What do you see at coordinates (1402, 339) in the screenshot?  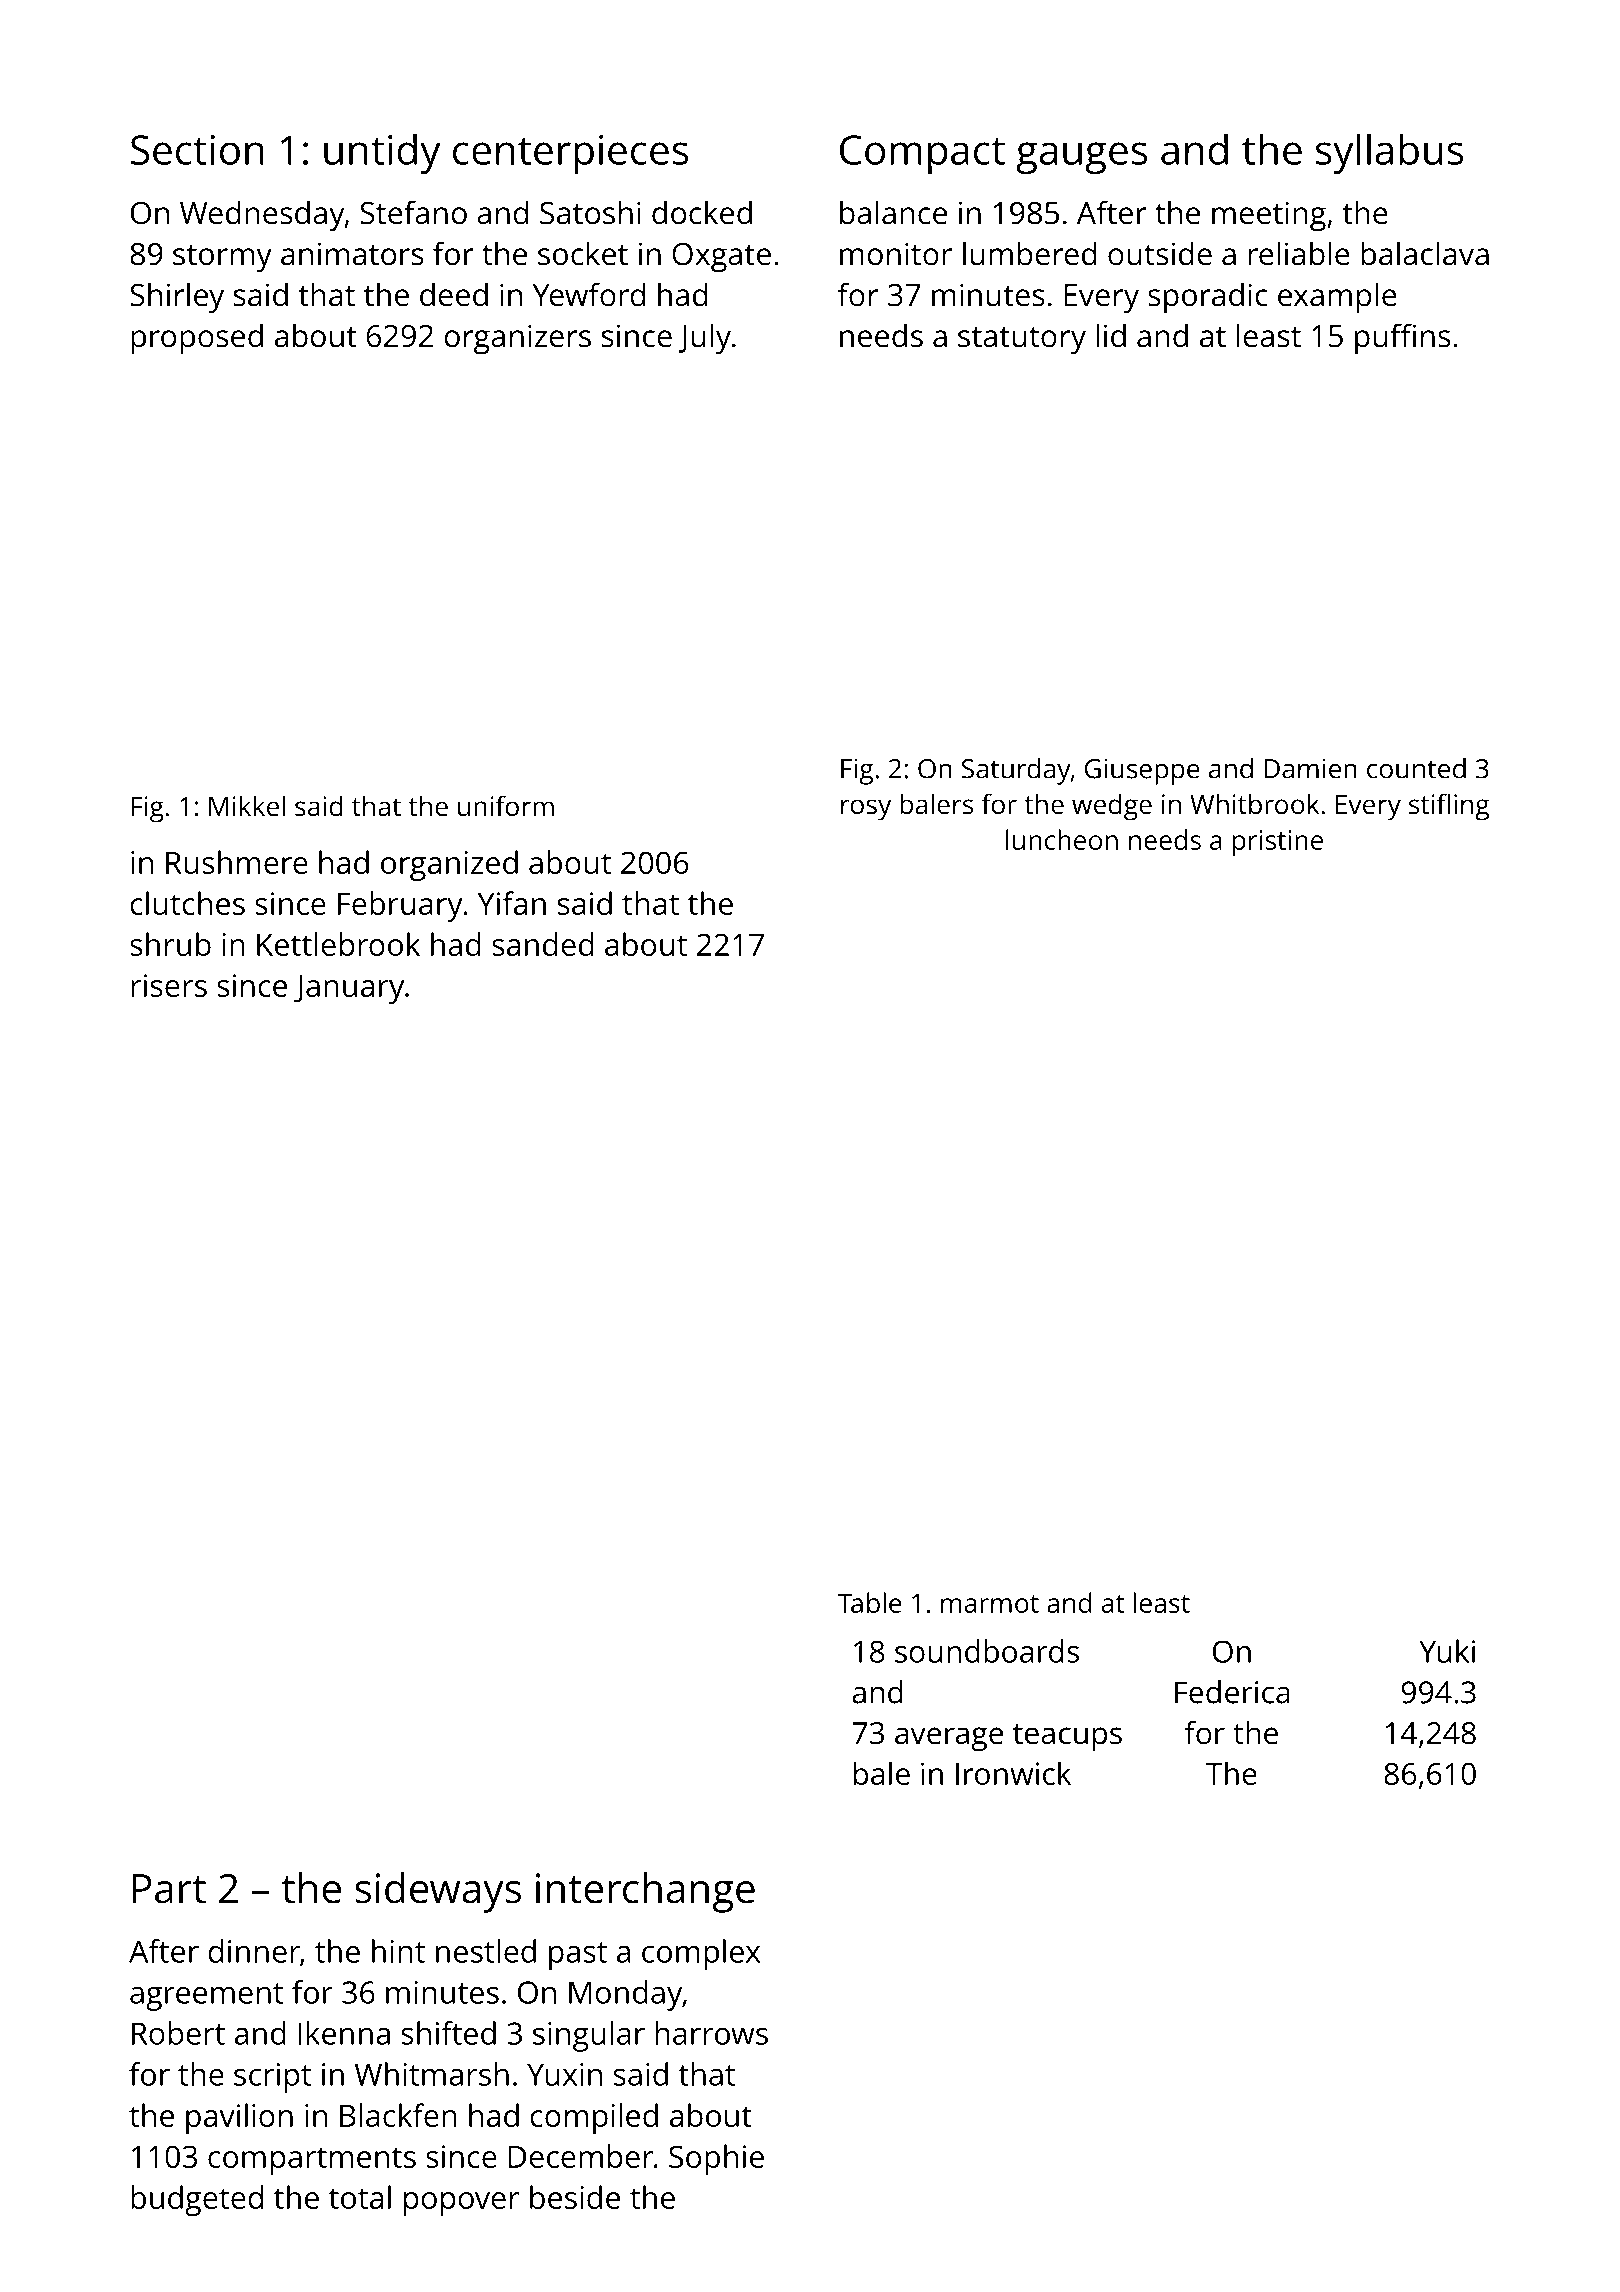 I see `puffins` at bounding box center [1402, 339].
